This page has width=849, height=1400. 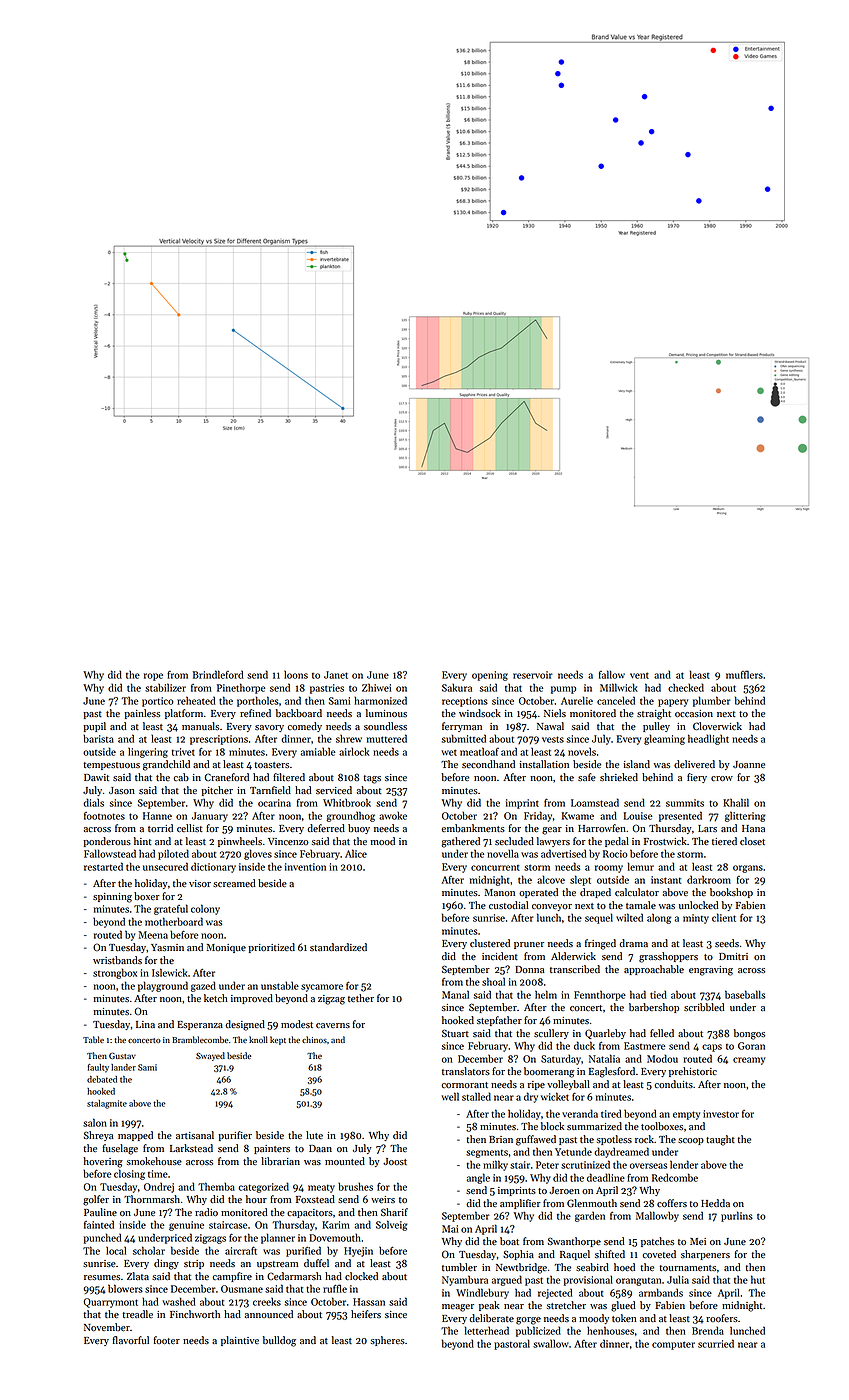 What do you see at coordinates (272, 1149) in the page?
I see `painters` at bounding box center [272, 1149].
